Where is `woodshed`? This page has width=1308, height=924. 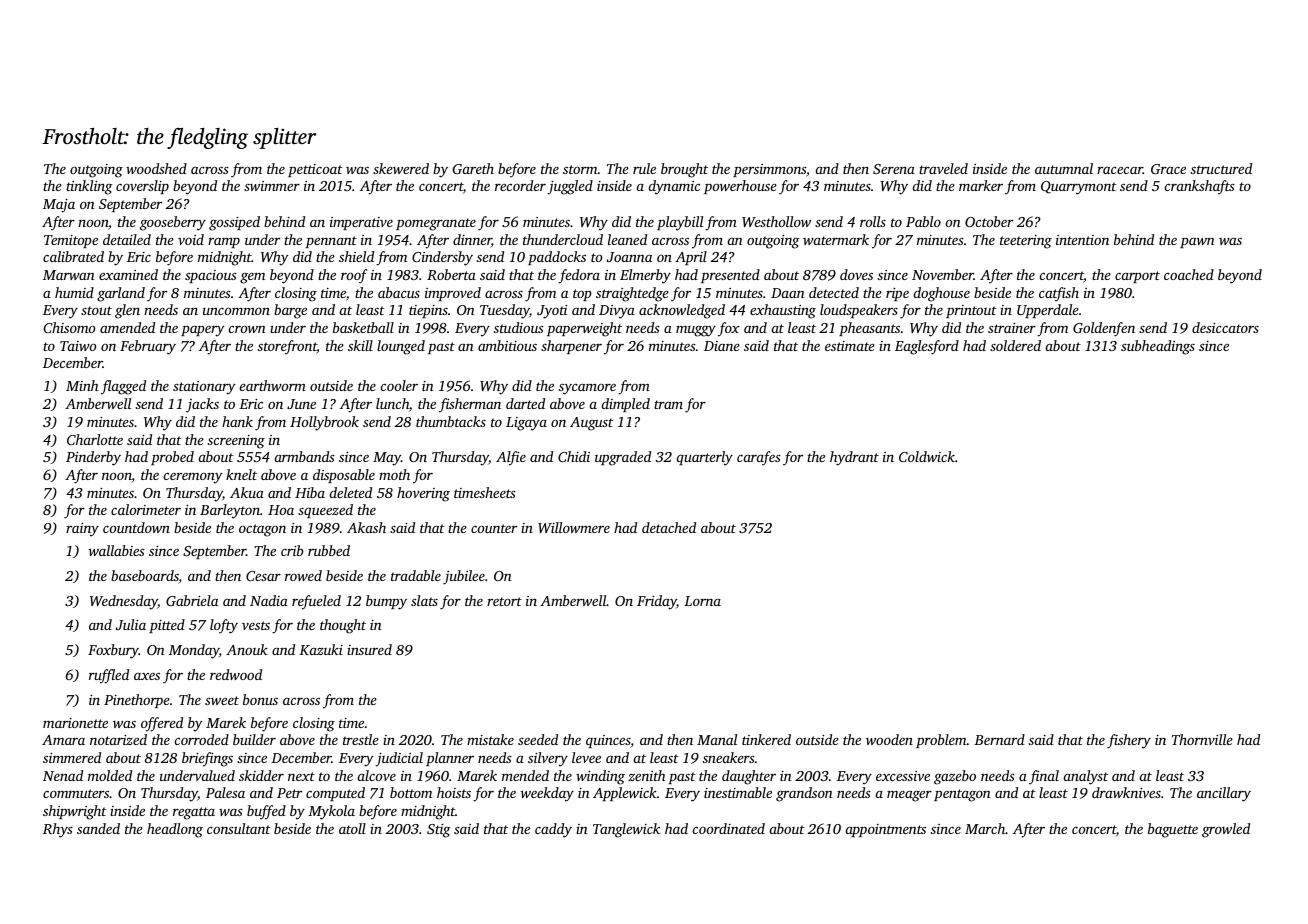 woodshed is located at coordinates (156, 168).
